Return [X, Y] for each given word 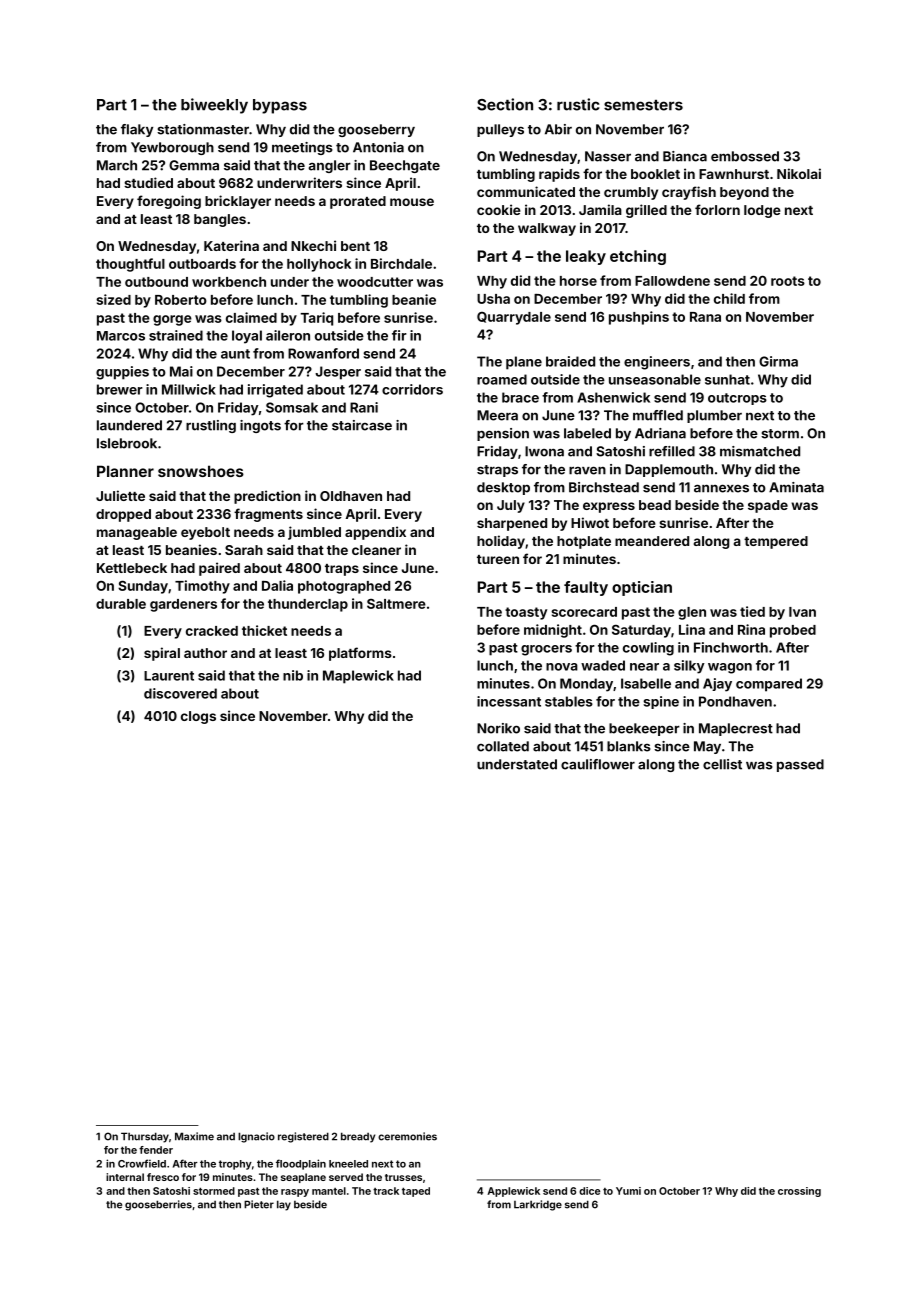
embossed [745, 156]
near [644, 667]
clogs [198, 717]
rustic [578, 104]
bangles [220, 220]
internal [125, 1177]
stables [569, 701]
